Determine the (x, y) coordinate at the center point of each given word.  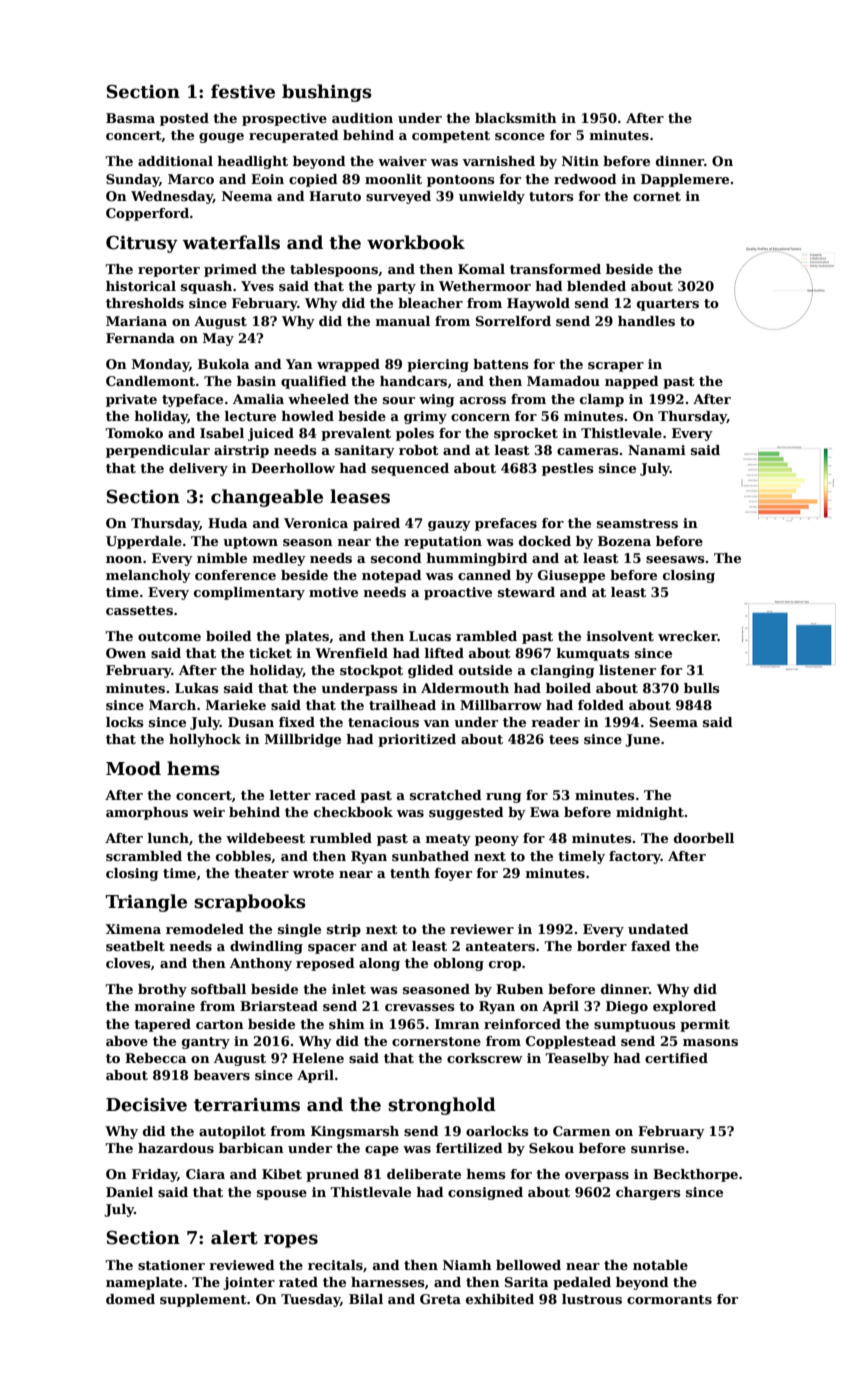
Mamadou (563, 381)
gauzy (449, 526)
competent (451, 137)
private (131, 400)
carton (220, 1024)
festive (243, 91)
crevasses (419, 1007)
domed (130, 1299)
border (602, 946)
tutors (551, 196)
